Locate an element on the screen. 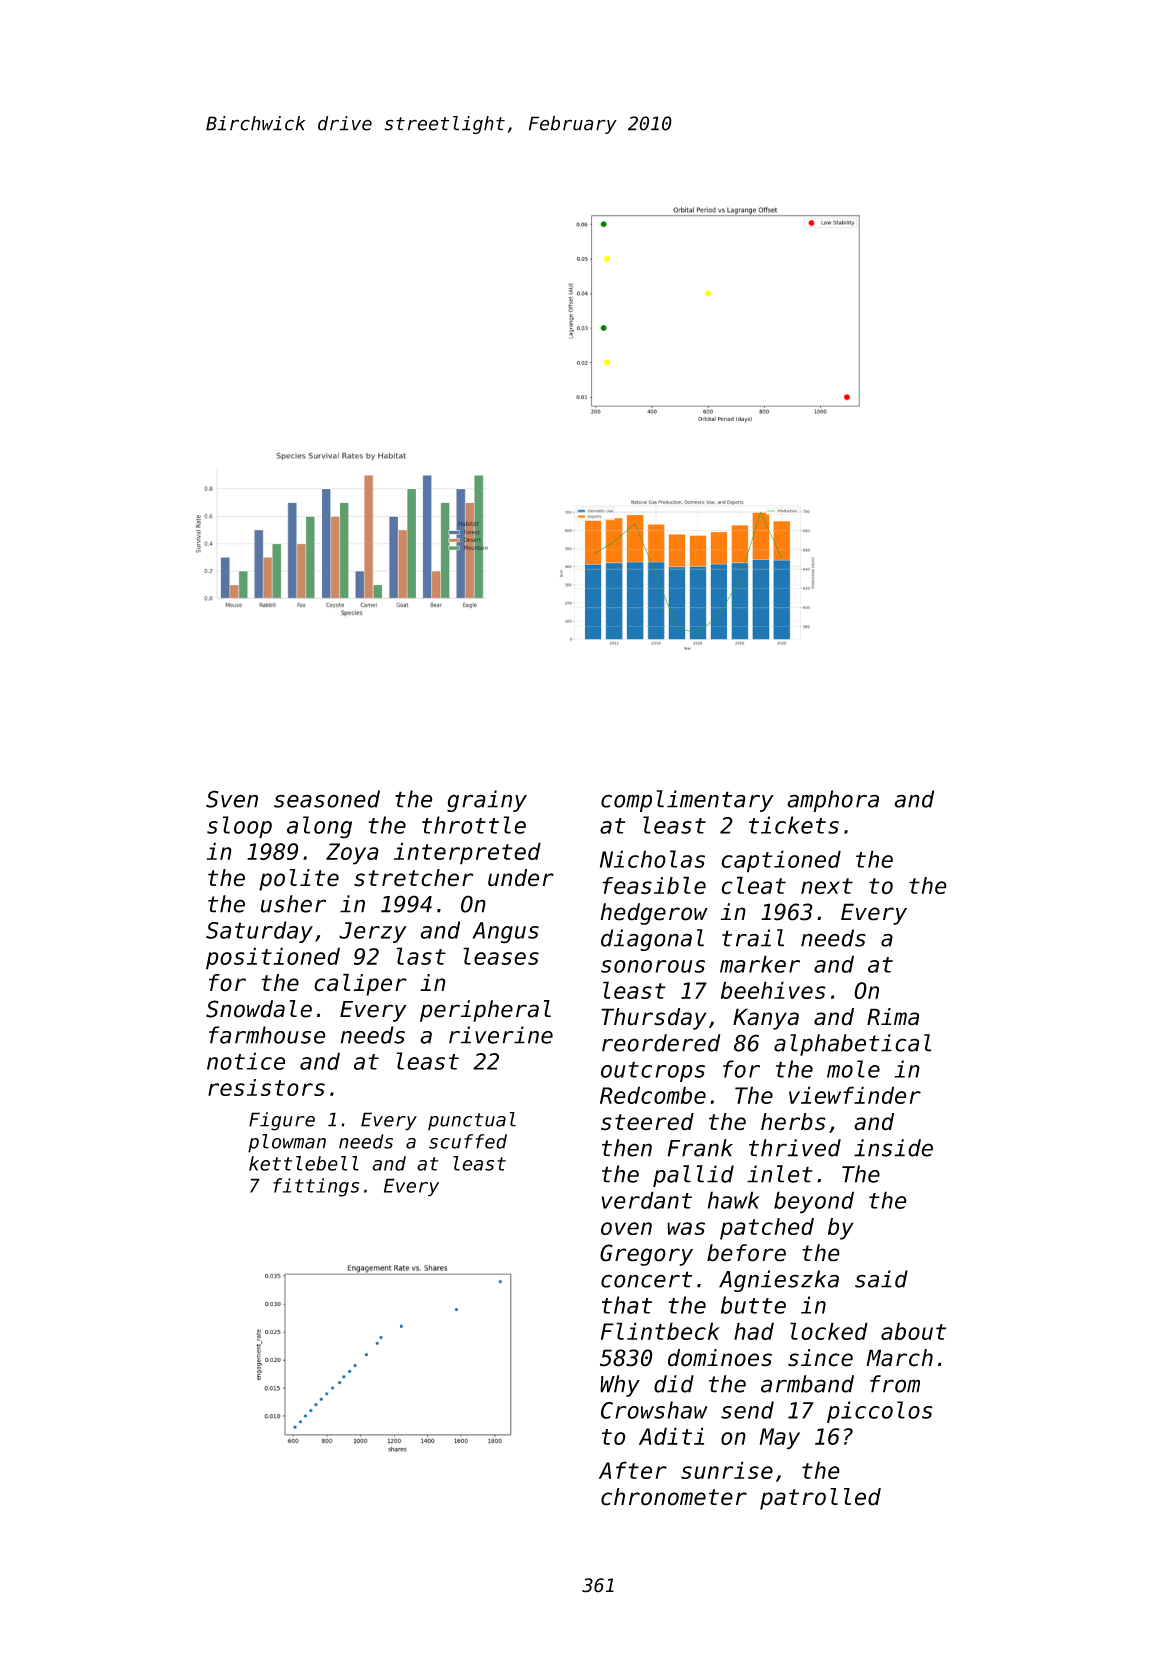  pallid is located at coordinates (693, 1176).
